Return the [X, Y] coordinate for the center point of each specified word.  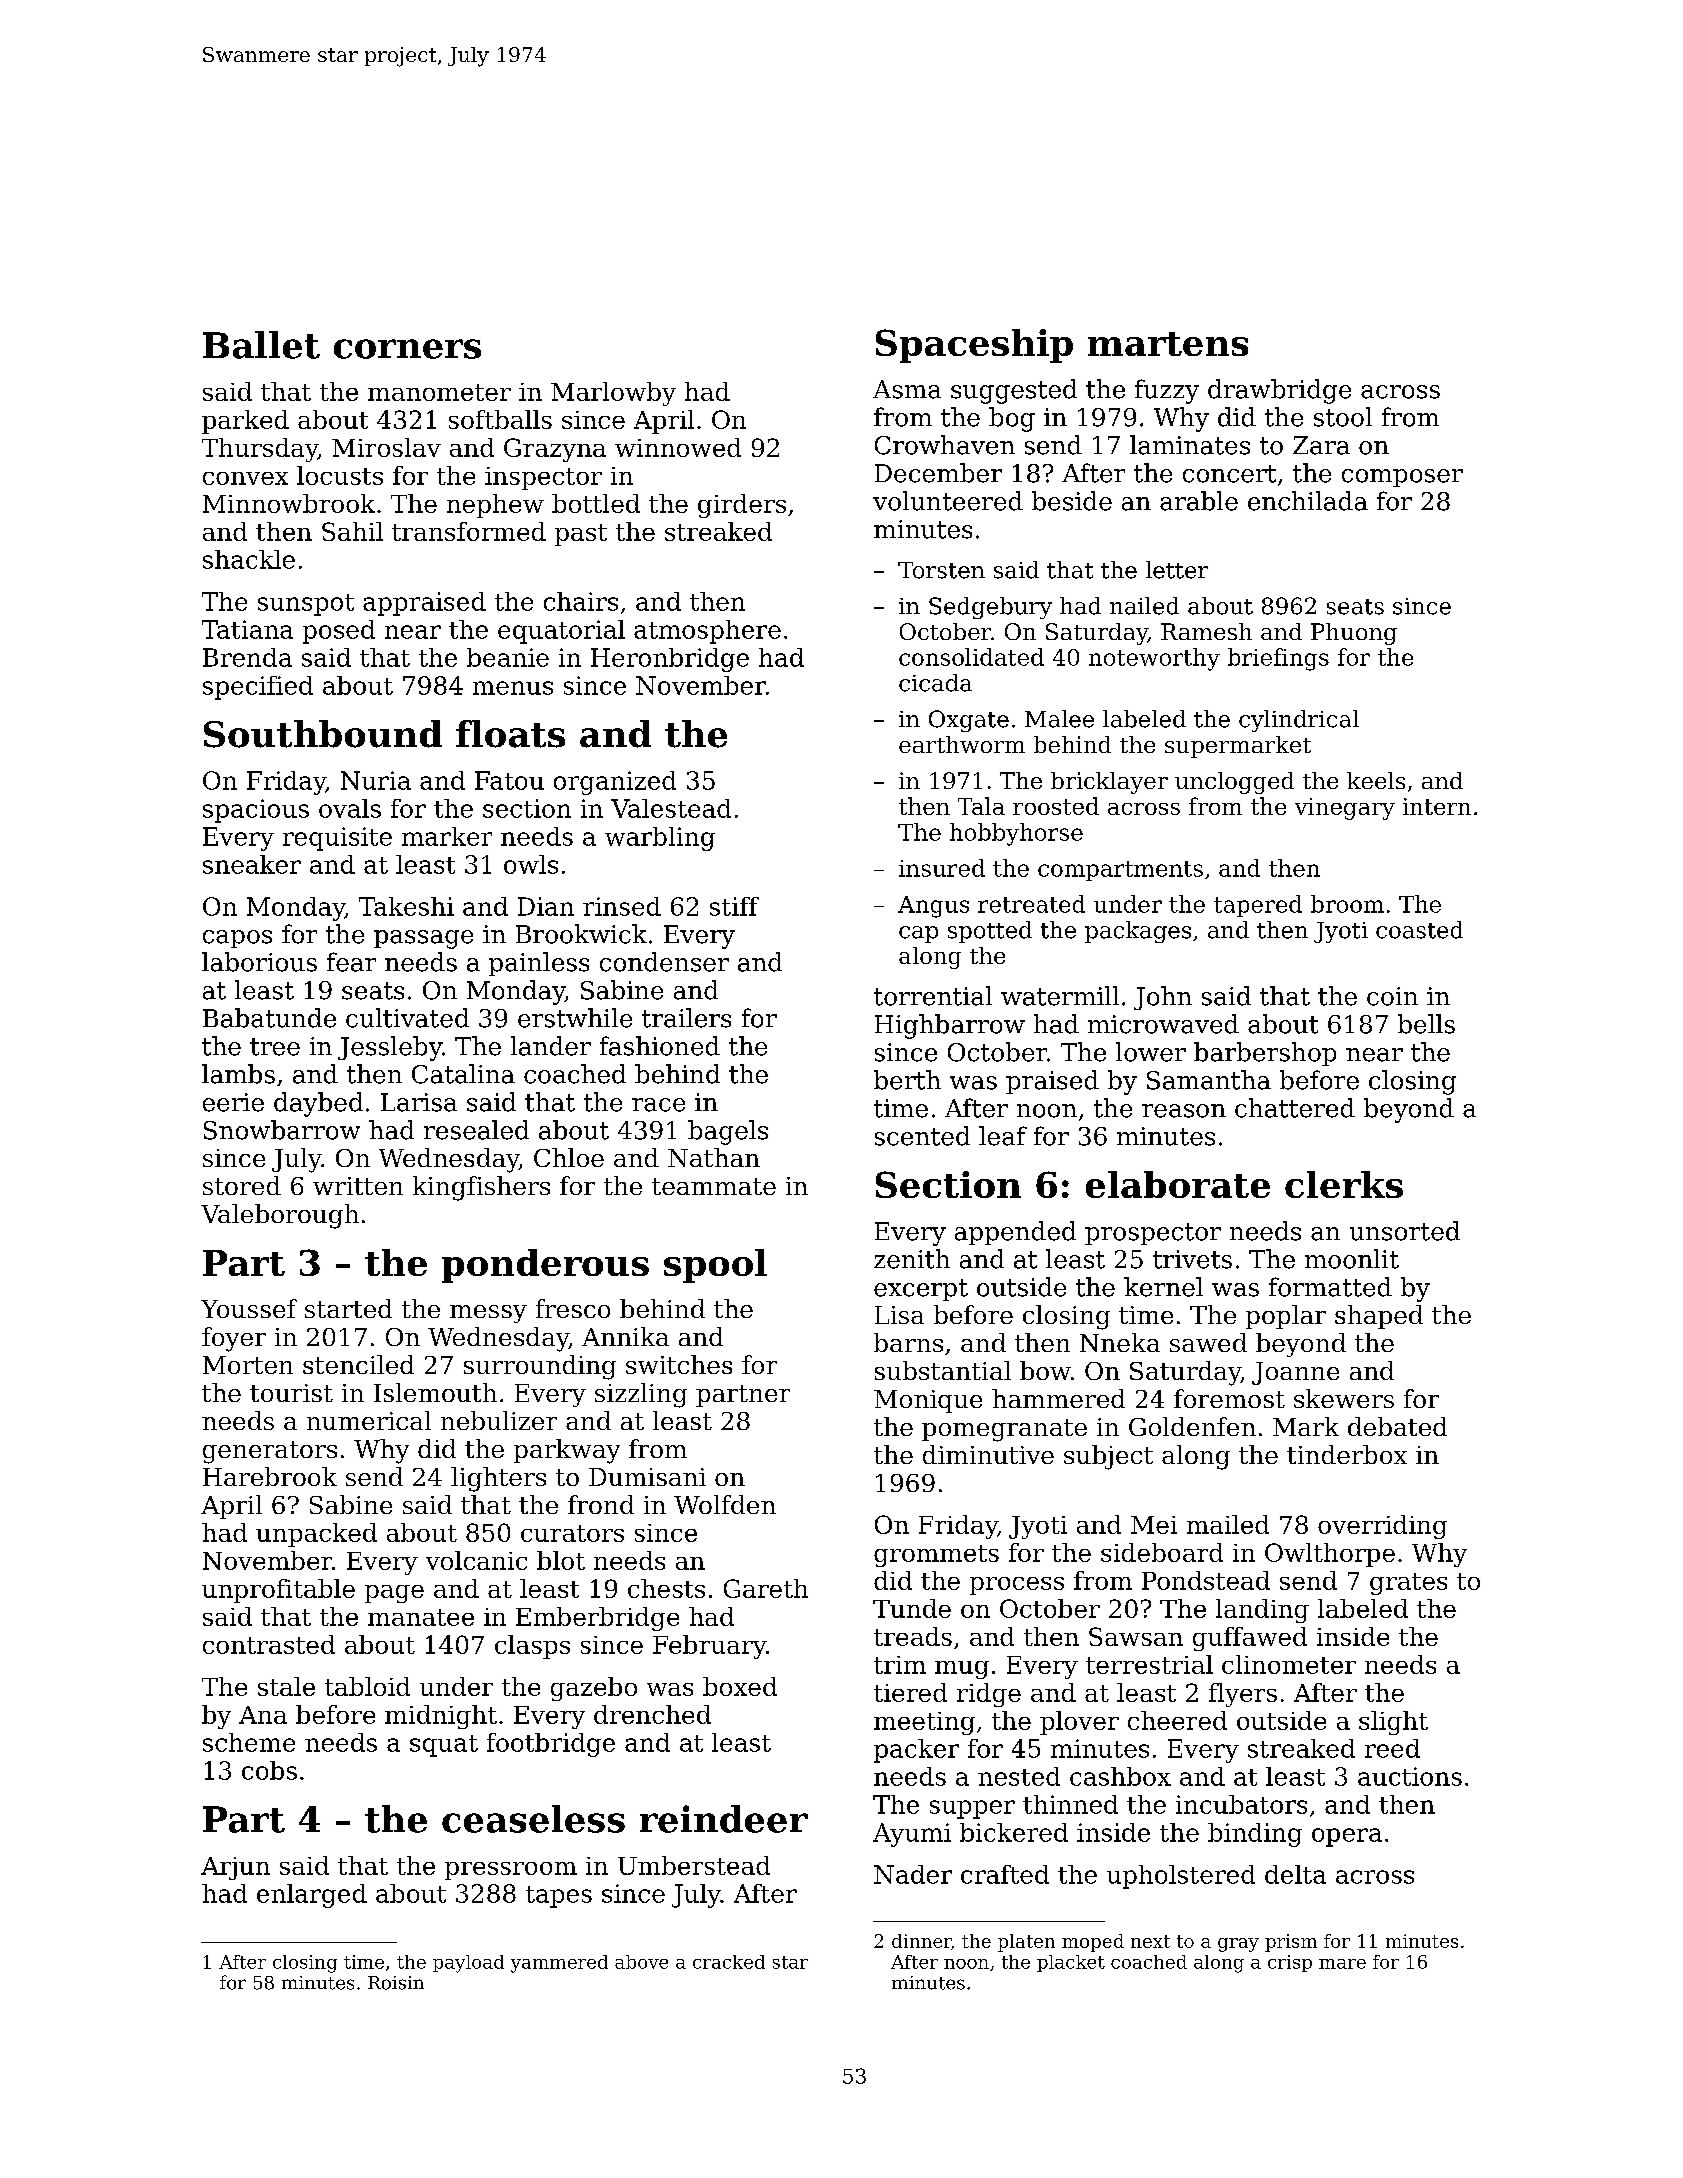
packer [916, 1751]
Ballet [261, 345]
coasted [1419, 930]
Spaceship [974, 346]
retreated [1031, 904]
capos [237, 939]
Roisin [396, 1983]
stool [1343, 417]
